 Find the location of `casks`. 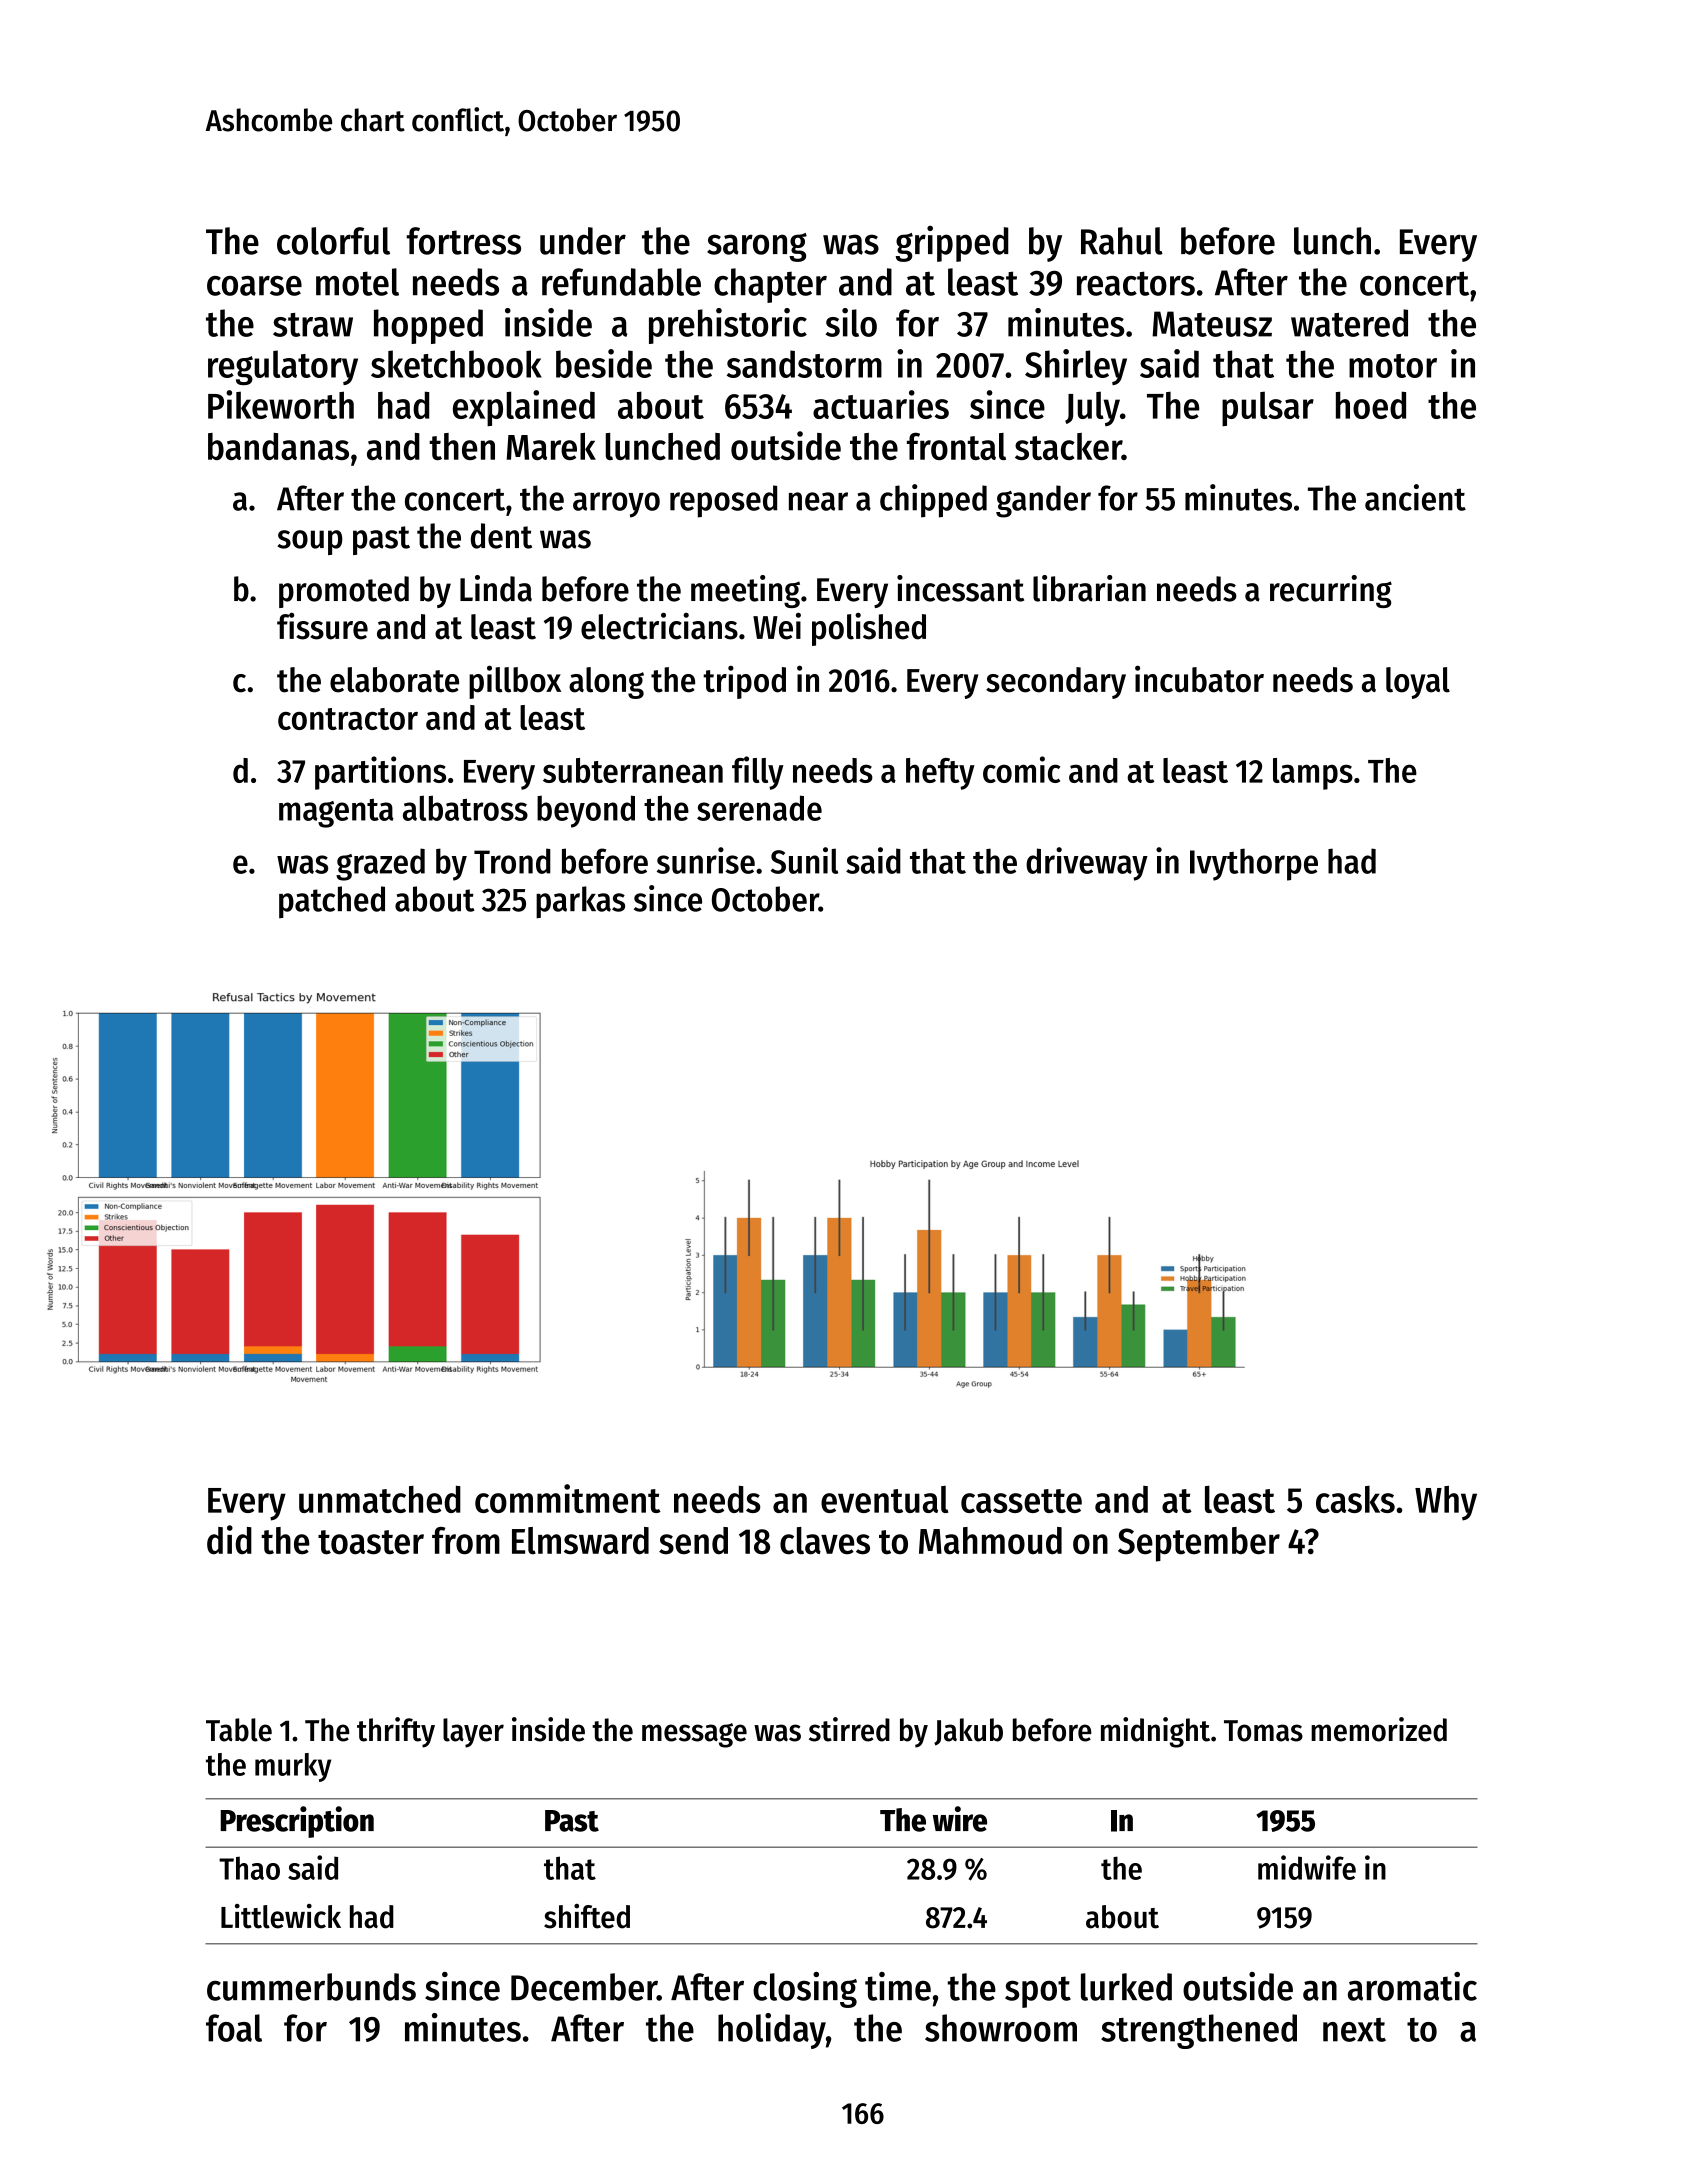

casks is located at coordinates (1355, 1499).
